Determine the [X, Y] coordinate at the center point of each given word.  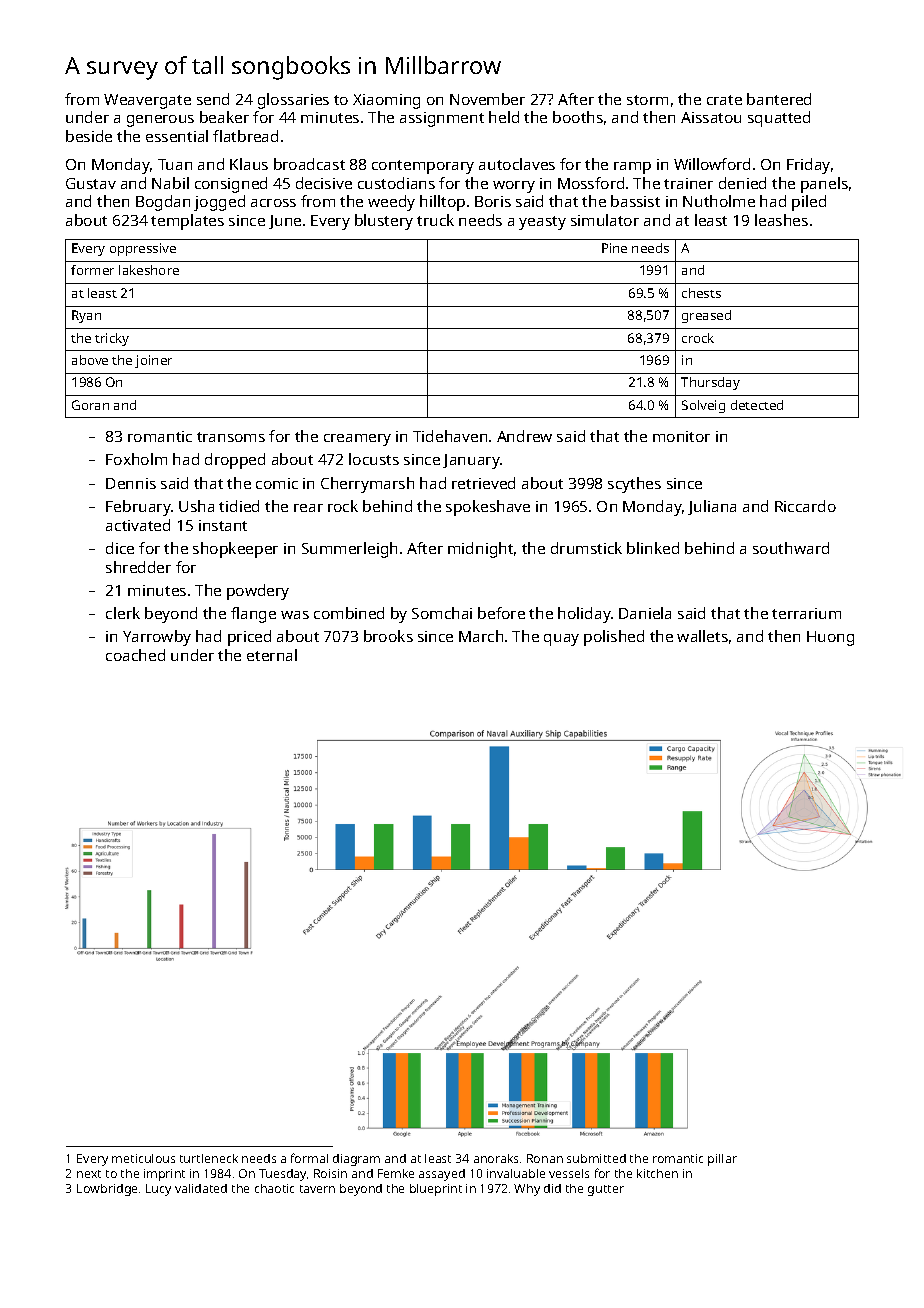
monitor [681, 436]
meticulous [143, 1158]
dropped [235, 461]
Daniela [645, 613]
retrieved [483, 483]
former [92, 270]
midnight [480, 550]
